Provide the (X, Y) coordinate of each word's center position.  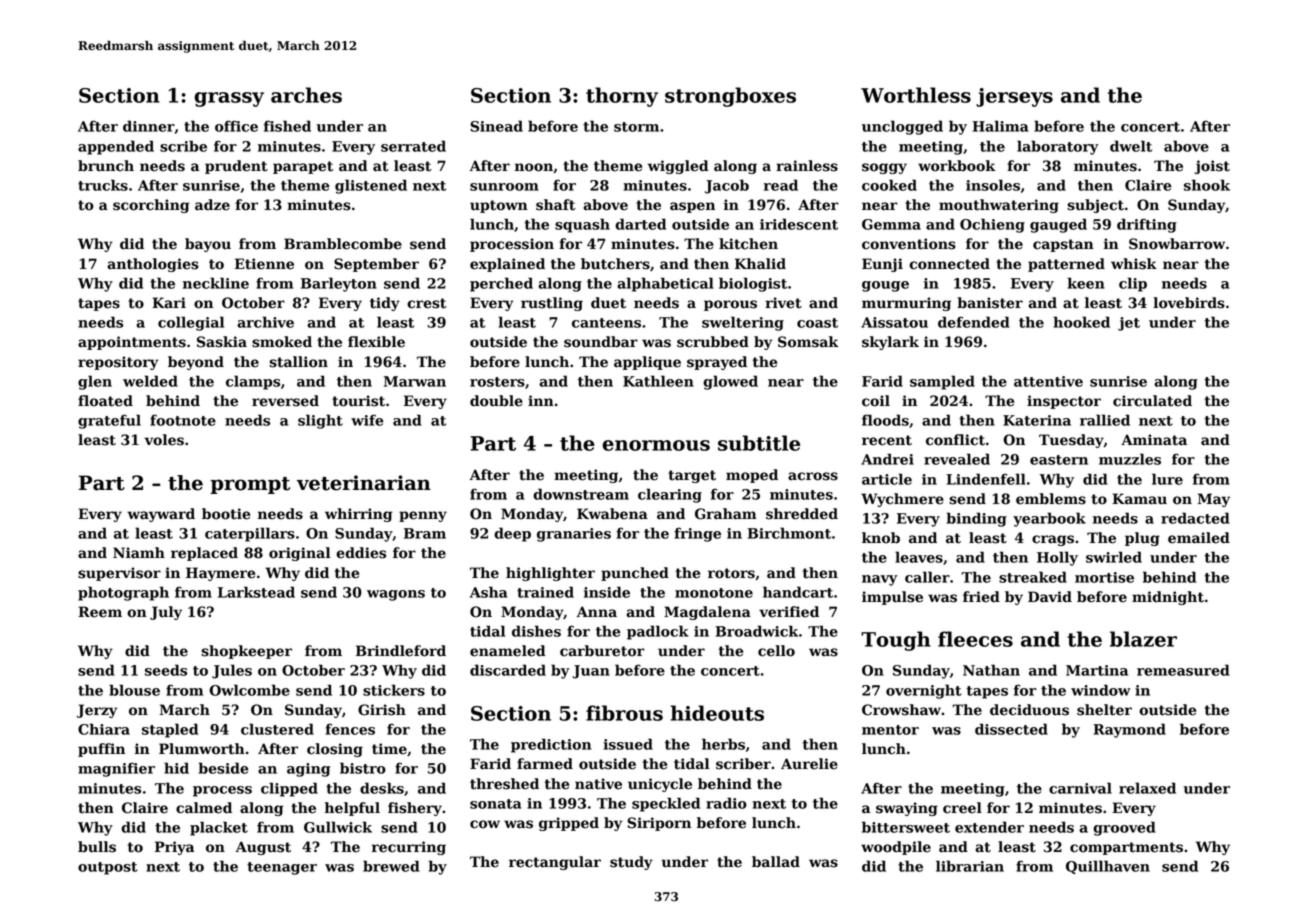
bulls (97, 847)
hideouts (717, 713)
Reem (100, 612)
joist (1212, 167)
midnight (1168, 598)
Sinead (496, 126)
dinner (149, 126)
